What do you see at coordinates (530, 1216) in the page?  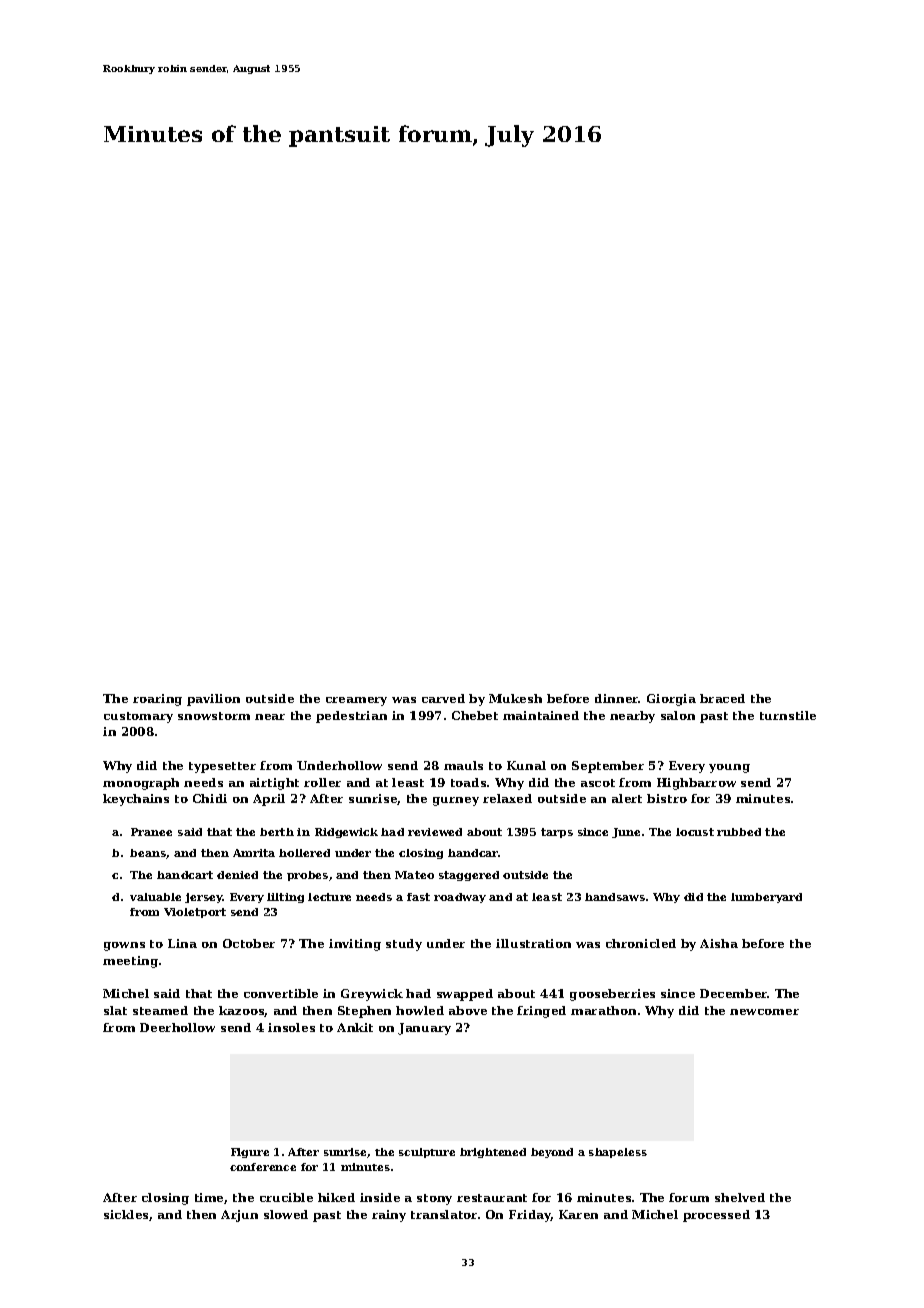 I see `Friday` at bounding box center [530, 1216].
